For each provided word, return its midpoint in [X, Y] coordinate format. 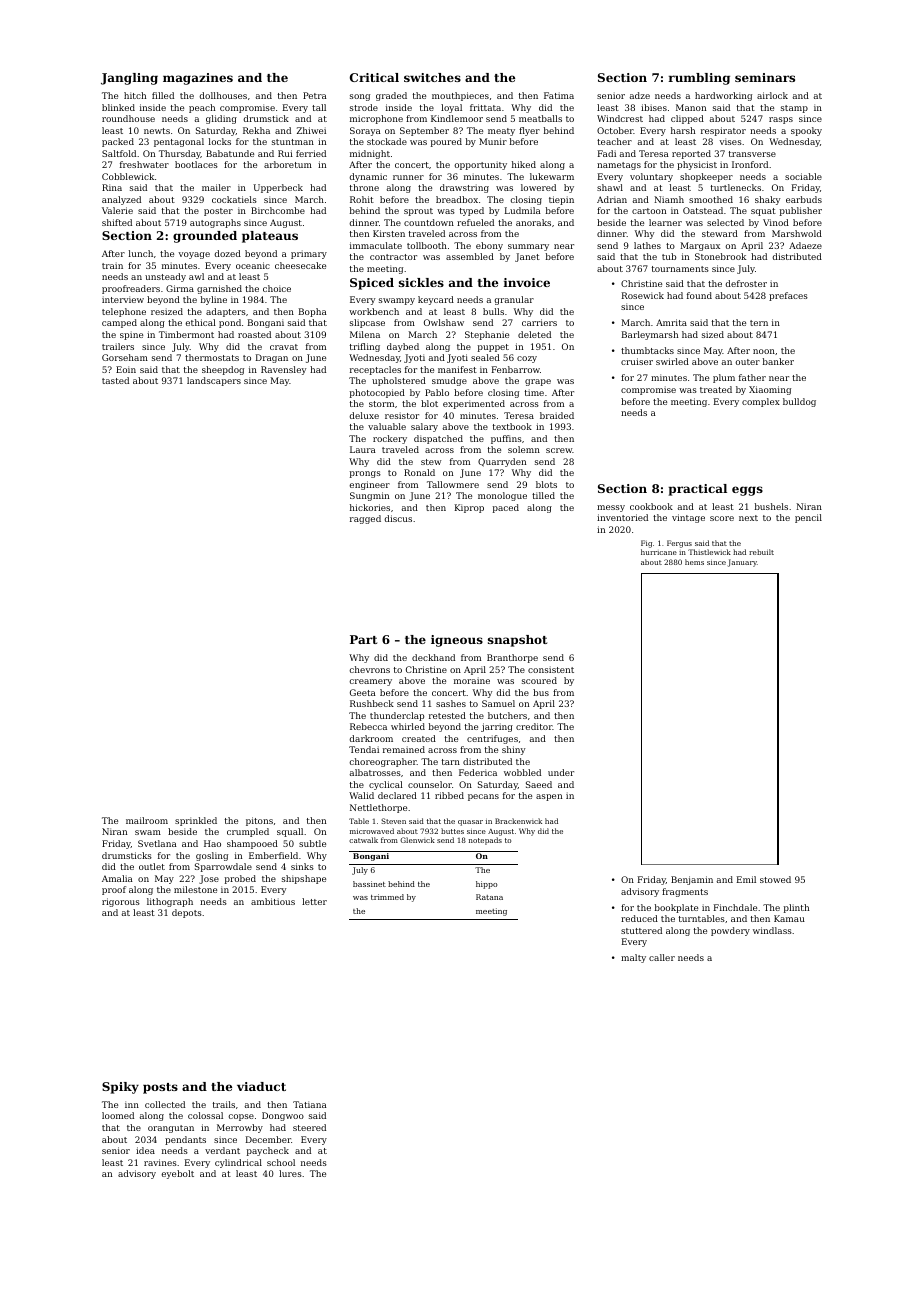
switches [432, 77]
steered [309, 1127]
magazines [198, 79]
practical [698, 490]
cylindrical [238, 1163]
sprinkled [196, 821]
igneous [457, 641]
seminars [765, 77]
